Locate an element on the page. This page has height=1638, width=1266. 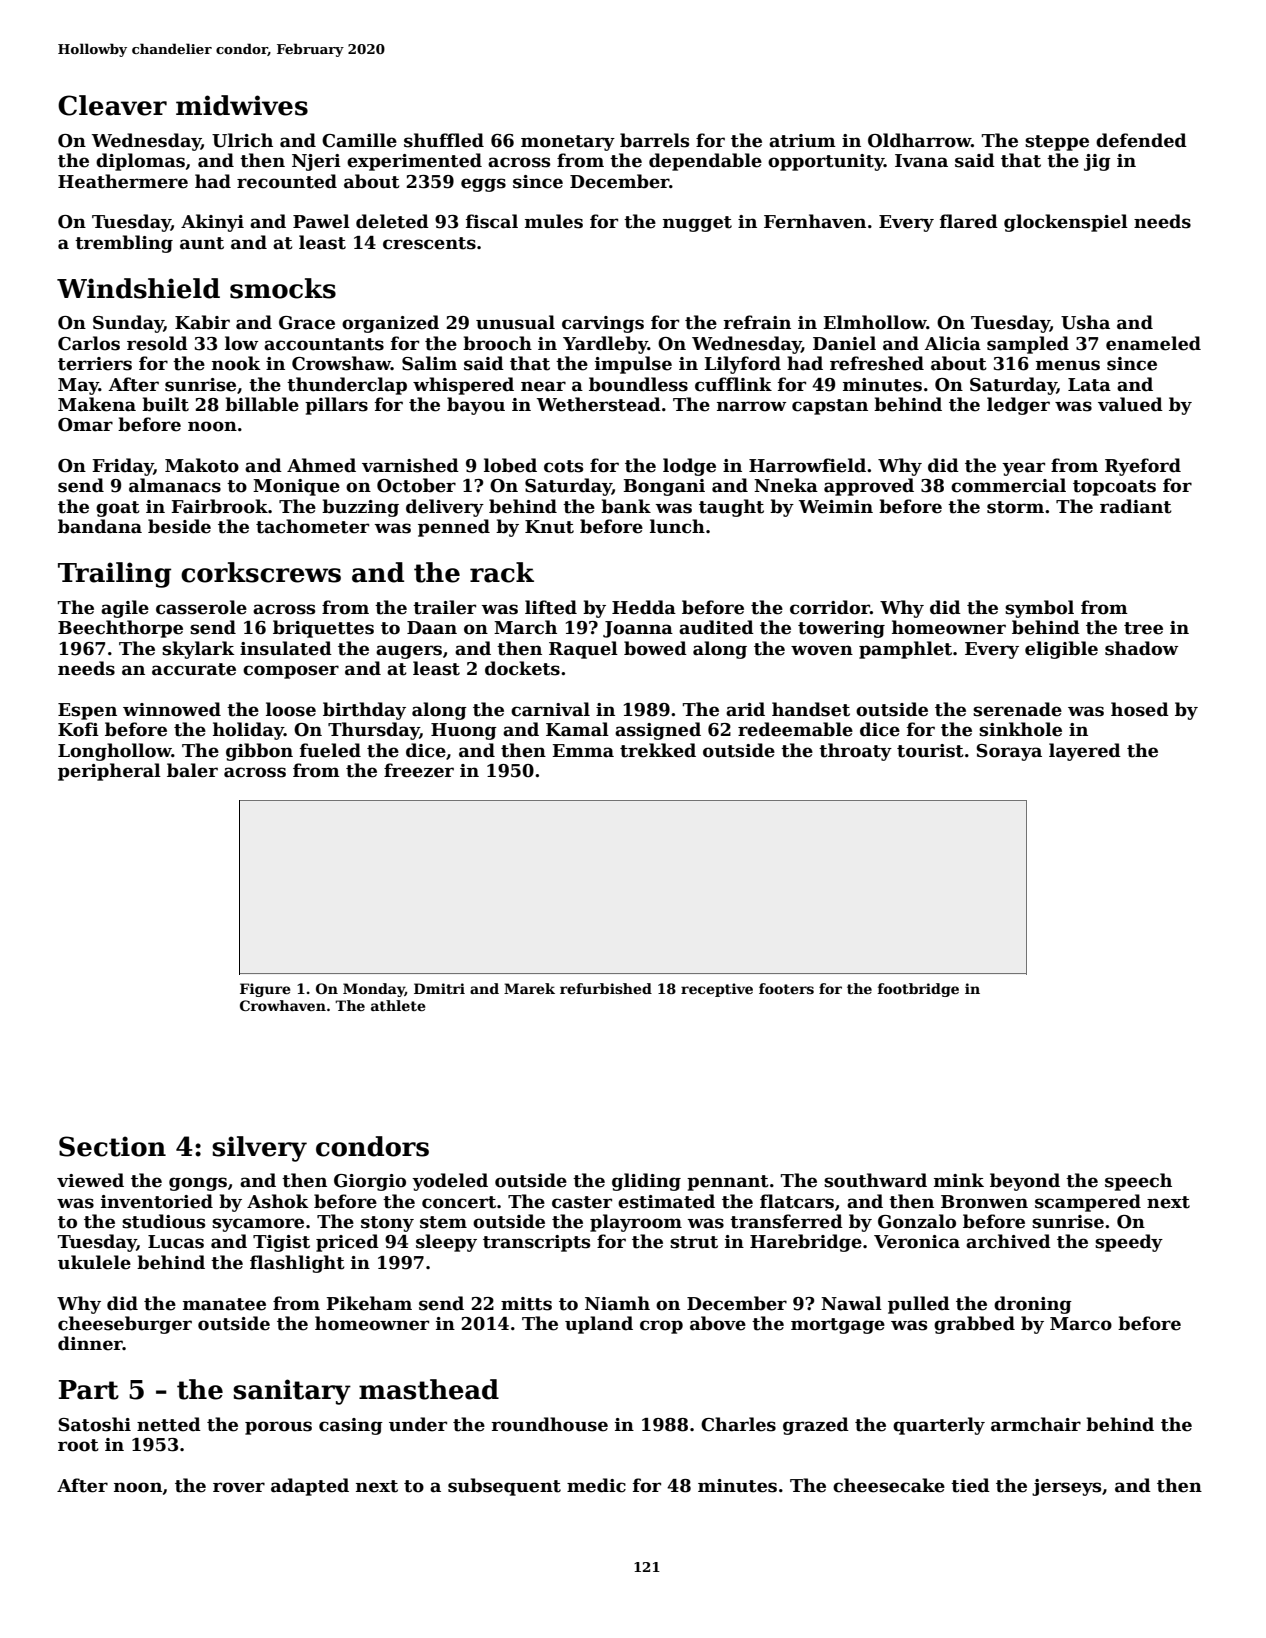
peripheral is located at coordinates (109, 772).
